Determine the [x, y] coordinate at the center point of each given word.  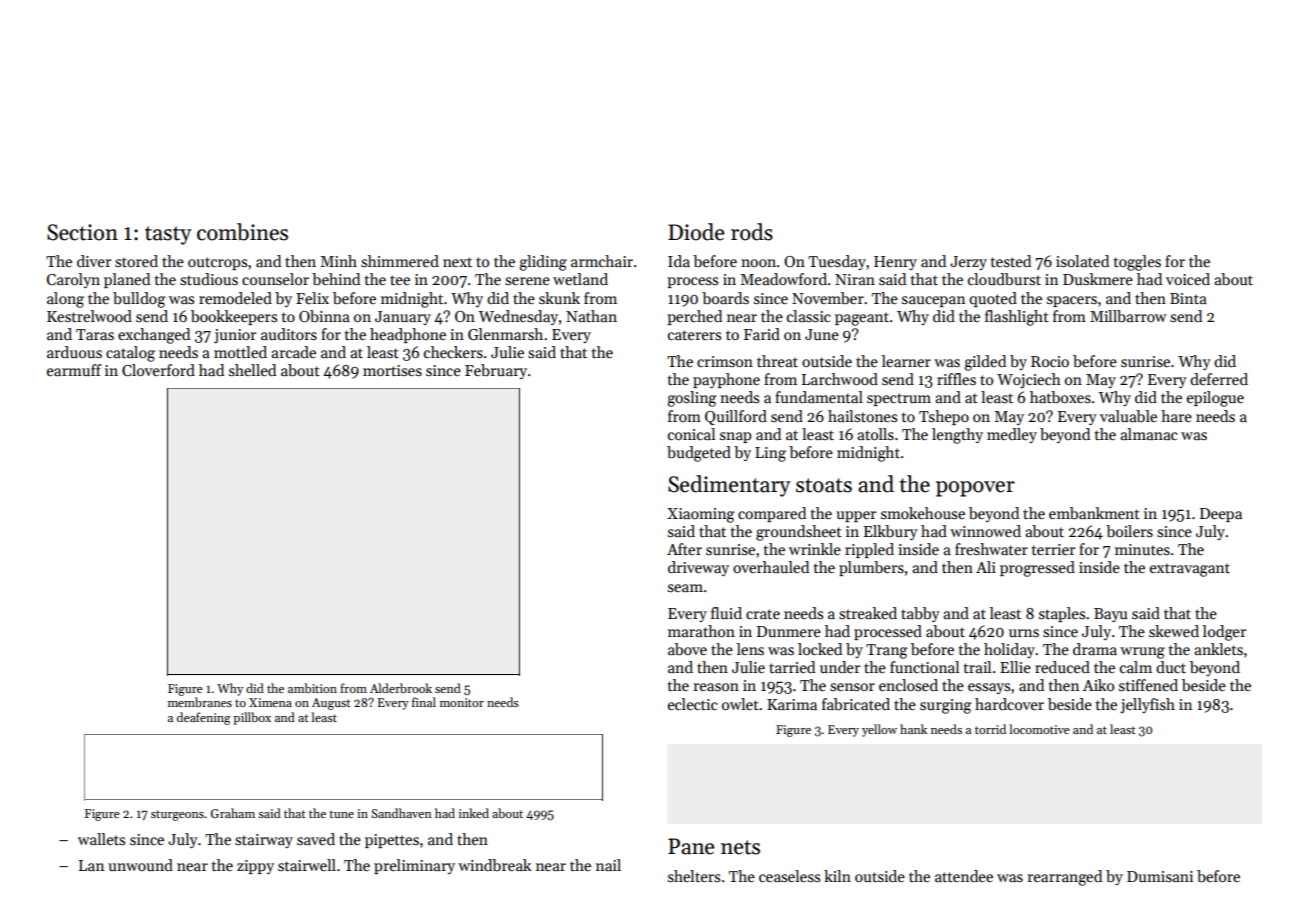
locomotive [1039, 729]
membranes [200, 702]
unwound [140, 865]
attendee [964, 876]
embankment [1094, 513]
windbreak [494, 865]
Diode [696, 232]
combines [242, 232]
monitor [462, 702]
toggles [1137, 263]
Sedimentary [729, 486]
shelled [252, 370]
